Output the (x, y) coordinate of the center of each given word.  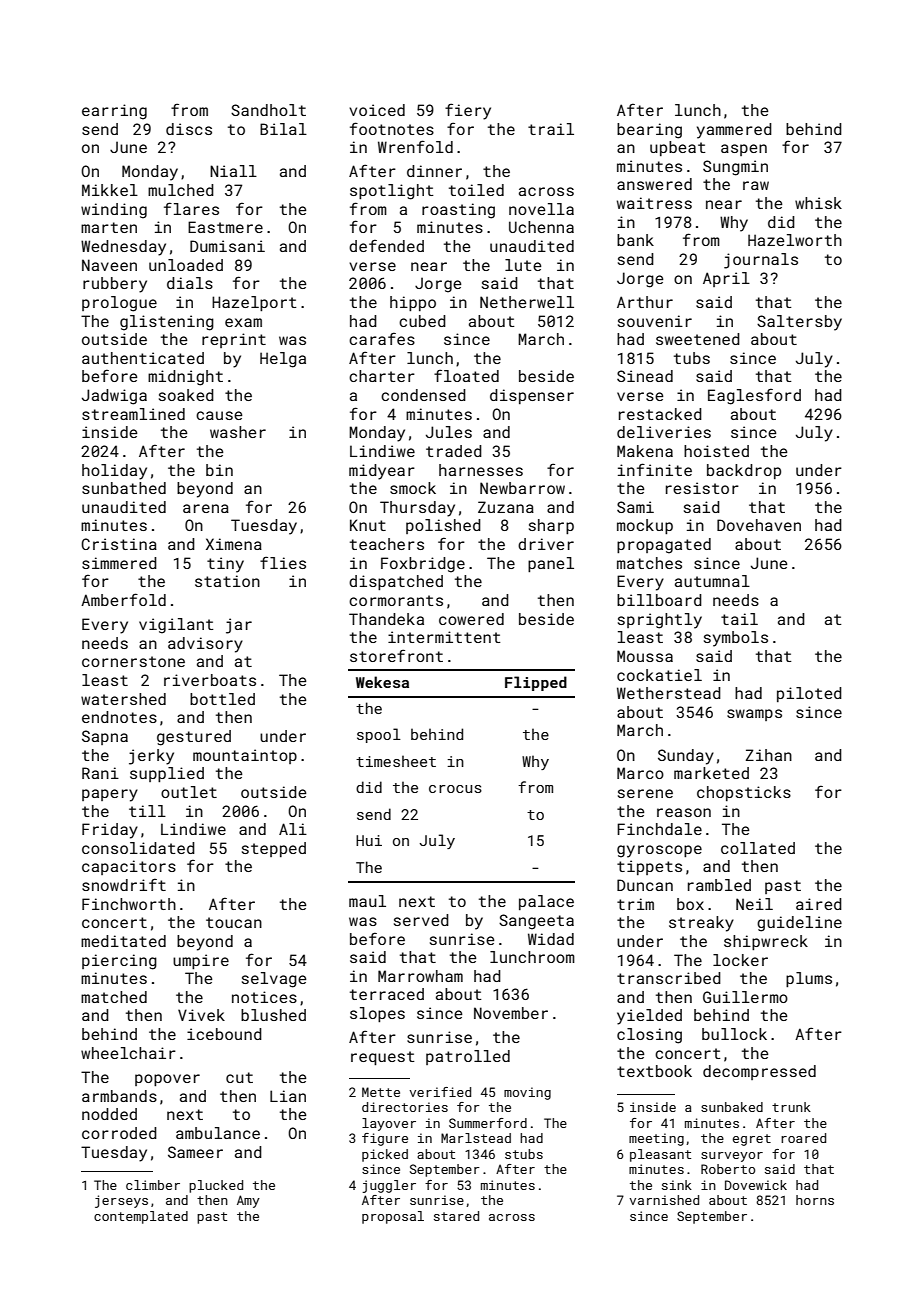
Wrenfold (415, 146)
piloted (809, 694)
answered (654, 184)
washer (238, 432)
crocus (455, 789)
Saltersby (799, 323)
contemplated (141, 1217)
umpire (201, 961)
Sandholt (268, 110)
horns (815, 1200)
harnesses (481, 470)
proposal (393, 1217)
